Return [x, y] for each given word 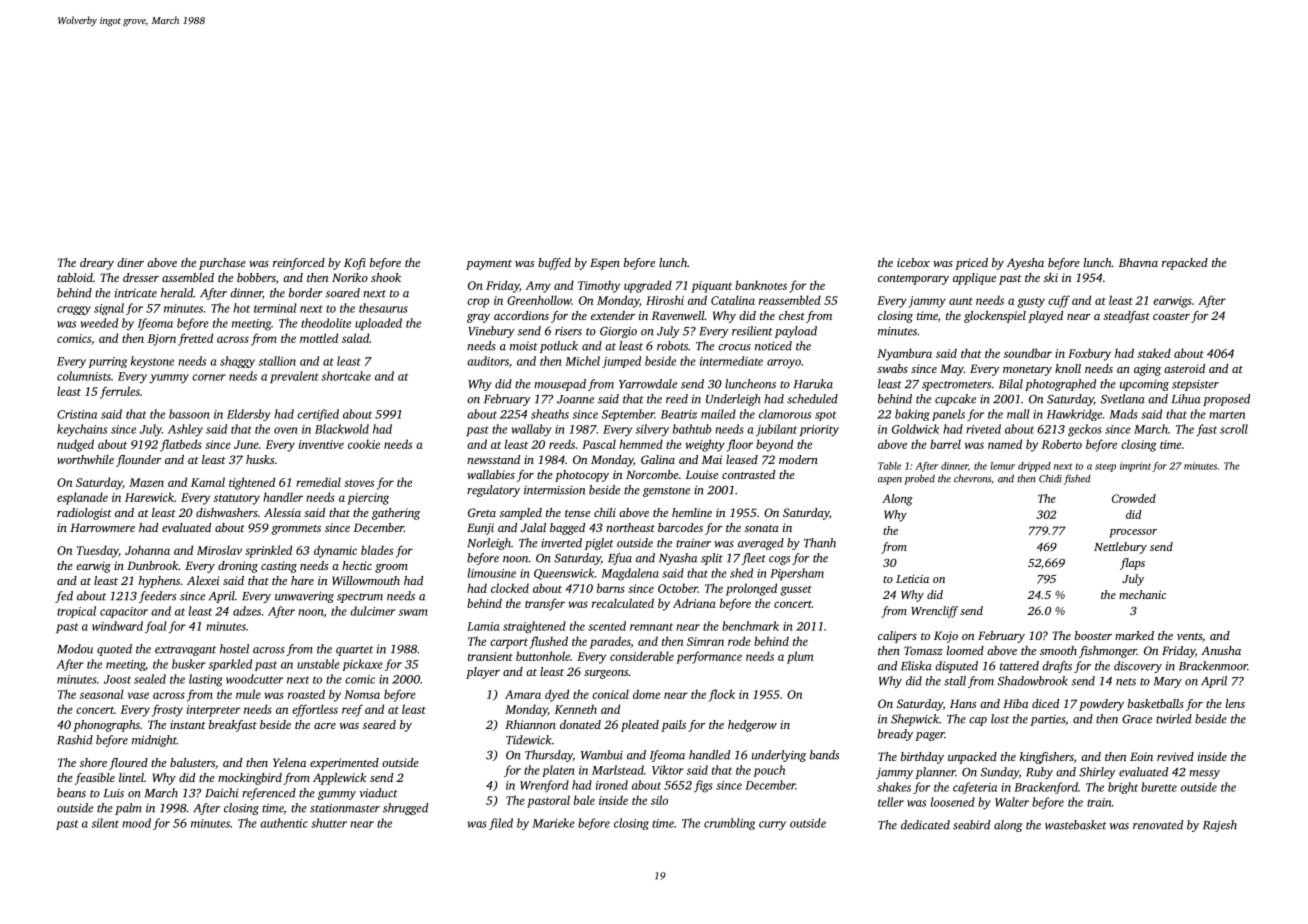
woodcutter [254, 679]
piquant [711, 287]
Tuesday [98, 551]
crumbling [729, 824]
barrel [945, 444]
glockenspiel [995, 317]
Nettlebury [1120, 548]
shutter [329, 823]
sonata [762, 528]
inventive [321, 444]
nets [1126, 682]
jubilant [776, 430]
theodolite [326, 323]
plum [800, 657]
